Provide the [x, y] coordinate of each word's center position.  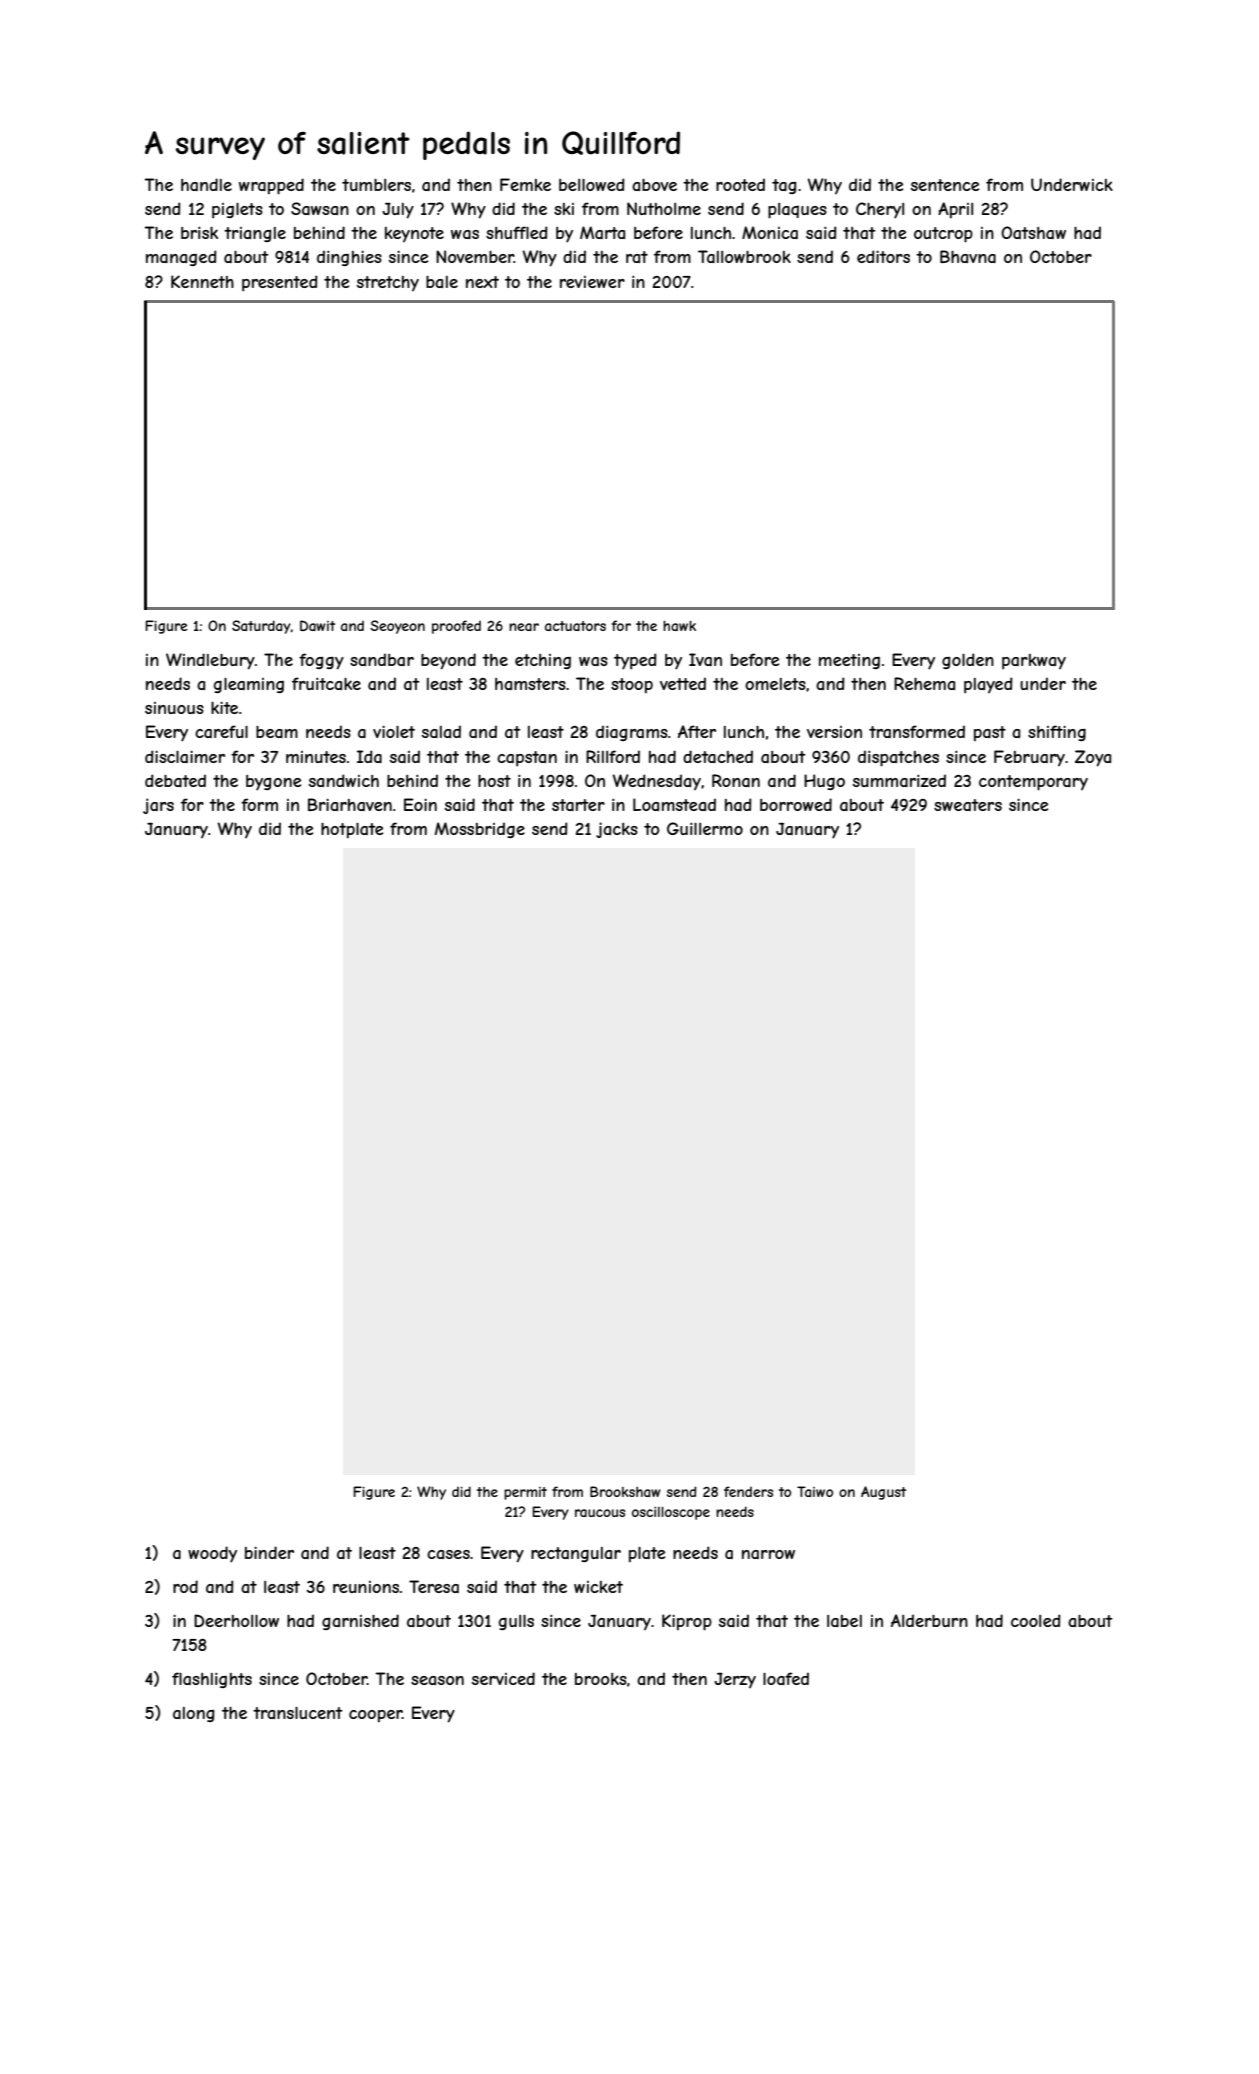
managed [181, 258]
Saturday [261, 627]
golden [968, 661]
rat [637, 257]
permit [525, 1493]
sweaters [968, 805]
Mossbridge [480, 830]
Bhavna [968, 256]
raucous [600, 1513]
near [524, 627]
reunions [366, 1587]
